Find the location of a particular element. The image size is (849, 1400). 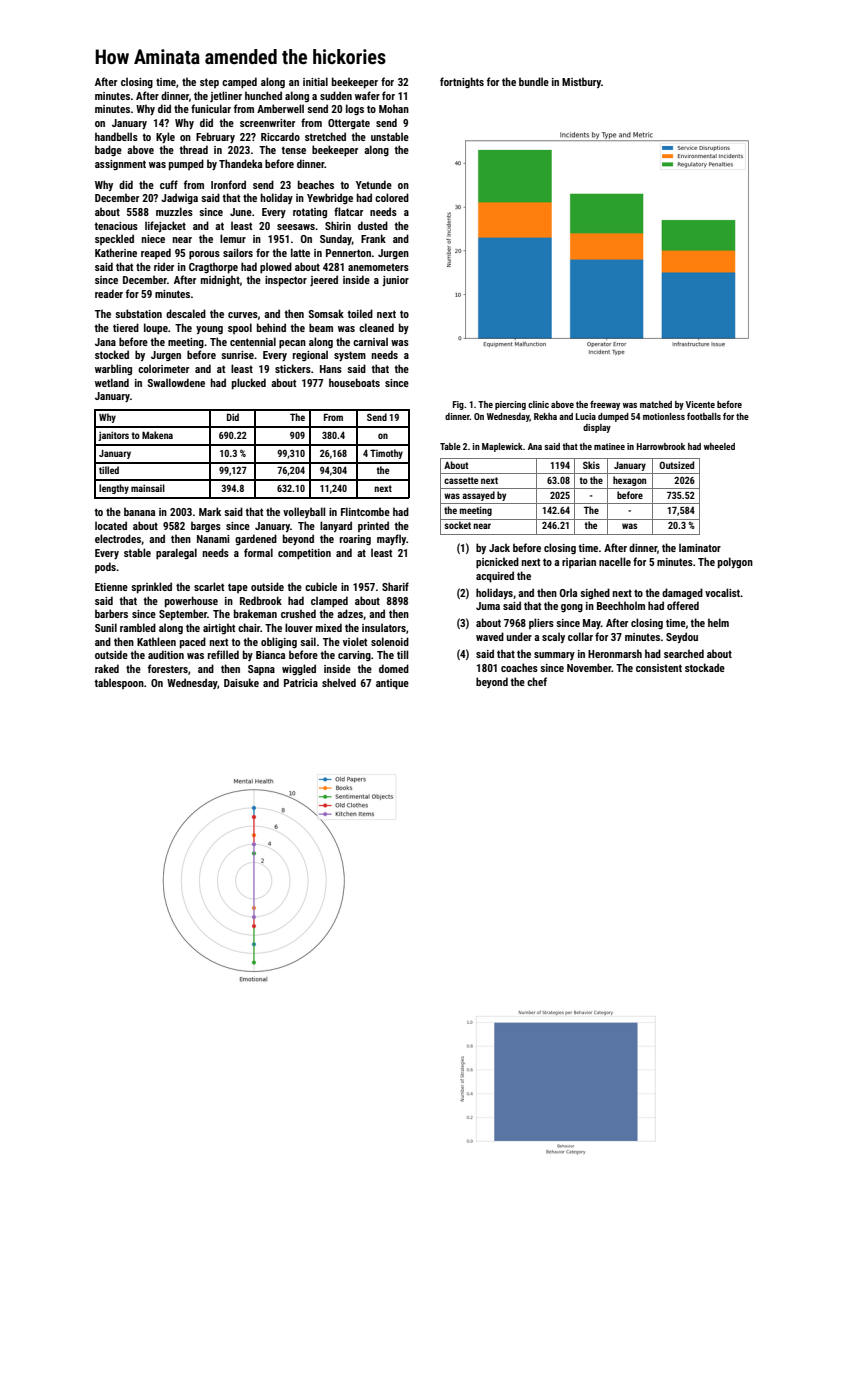

raked is located at coordinates (107, 668).
